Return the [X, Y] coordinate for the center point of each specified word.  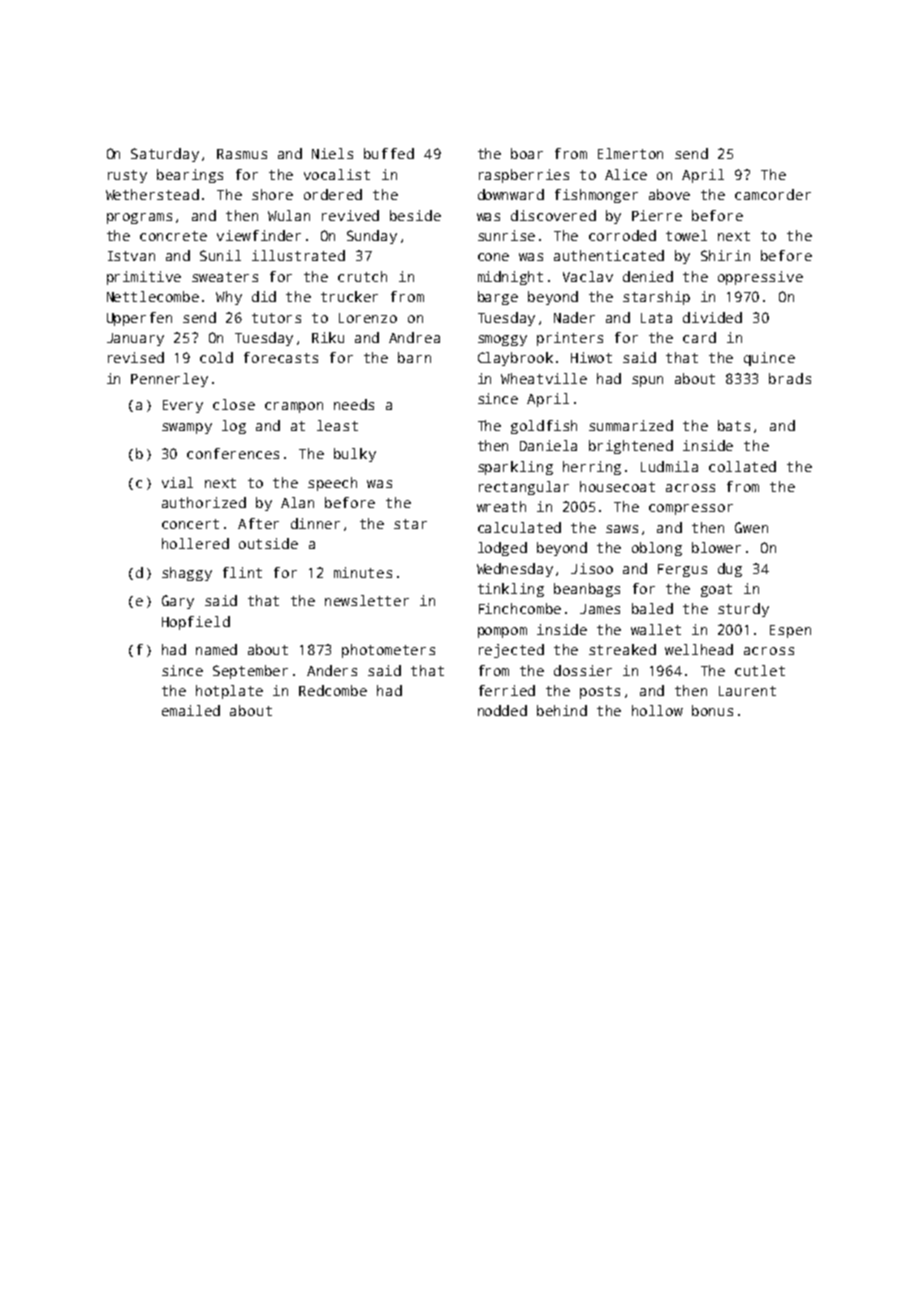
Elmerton [630, 153]
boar [527, 153]
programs [139, 218]
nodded [502, 710]
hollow [657, 710]
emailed [191, 710]
